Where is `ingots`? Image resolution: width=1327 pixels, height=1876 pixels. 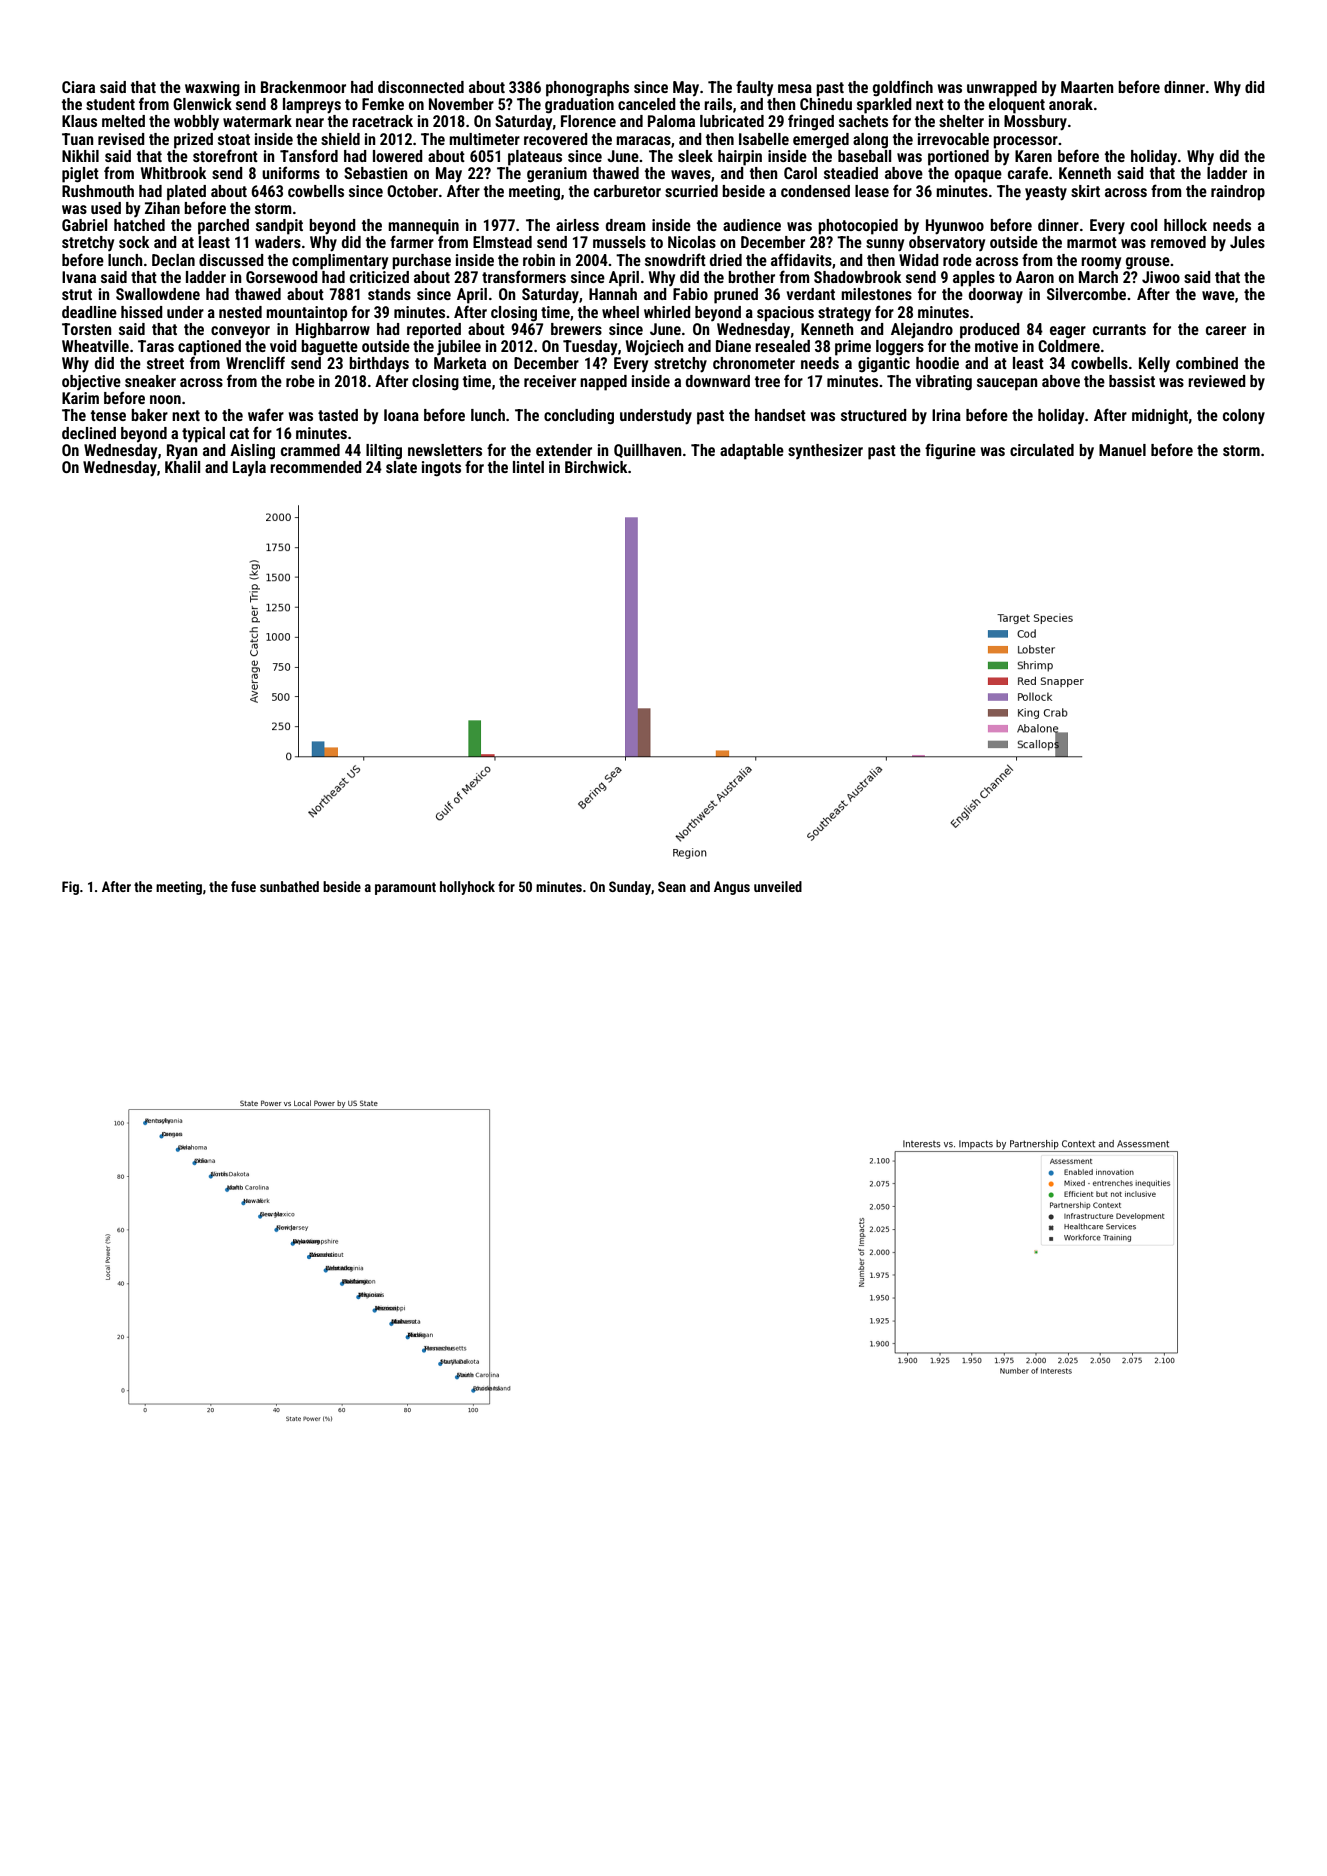 ingots is located at coordinates (441, 469).
